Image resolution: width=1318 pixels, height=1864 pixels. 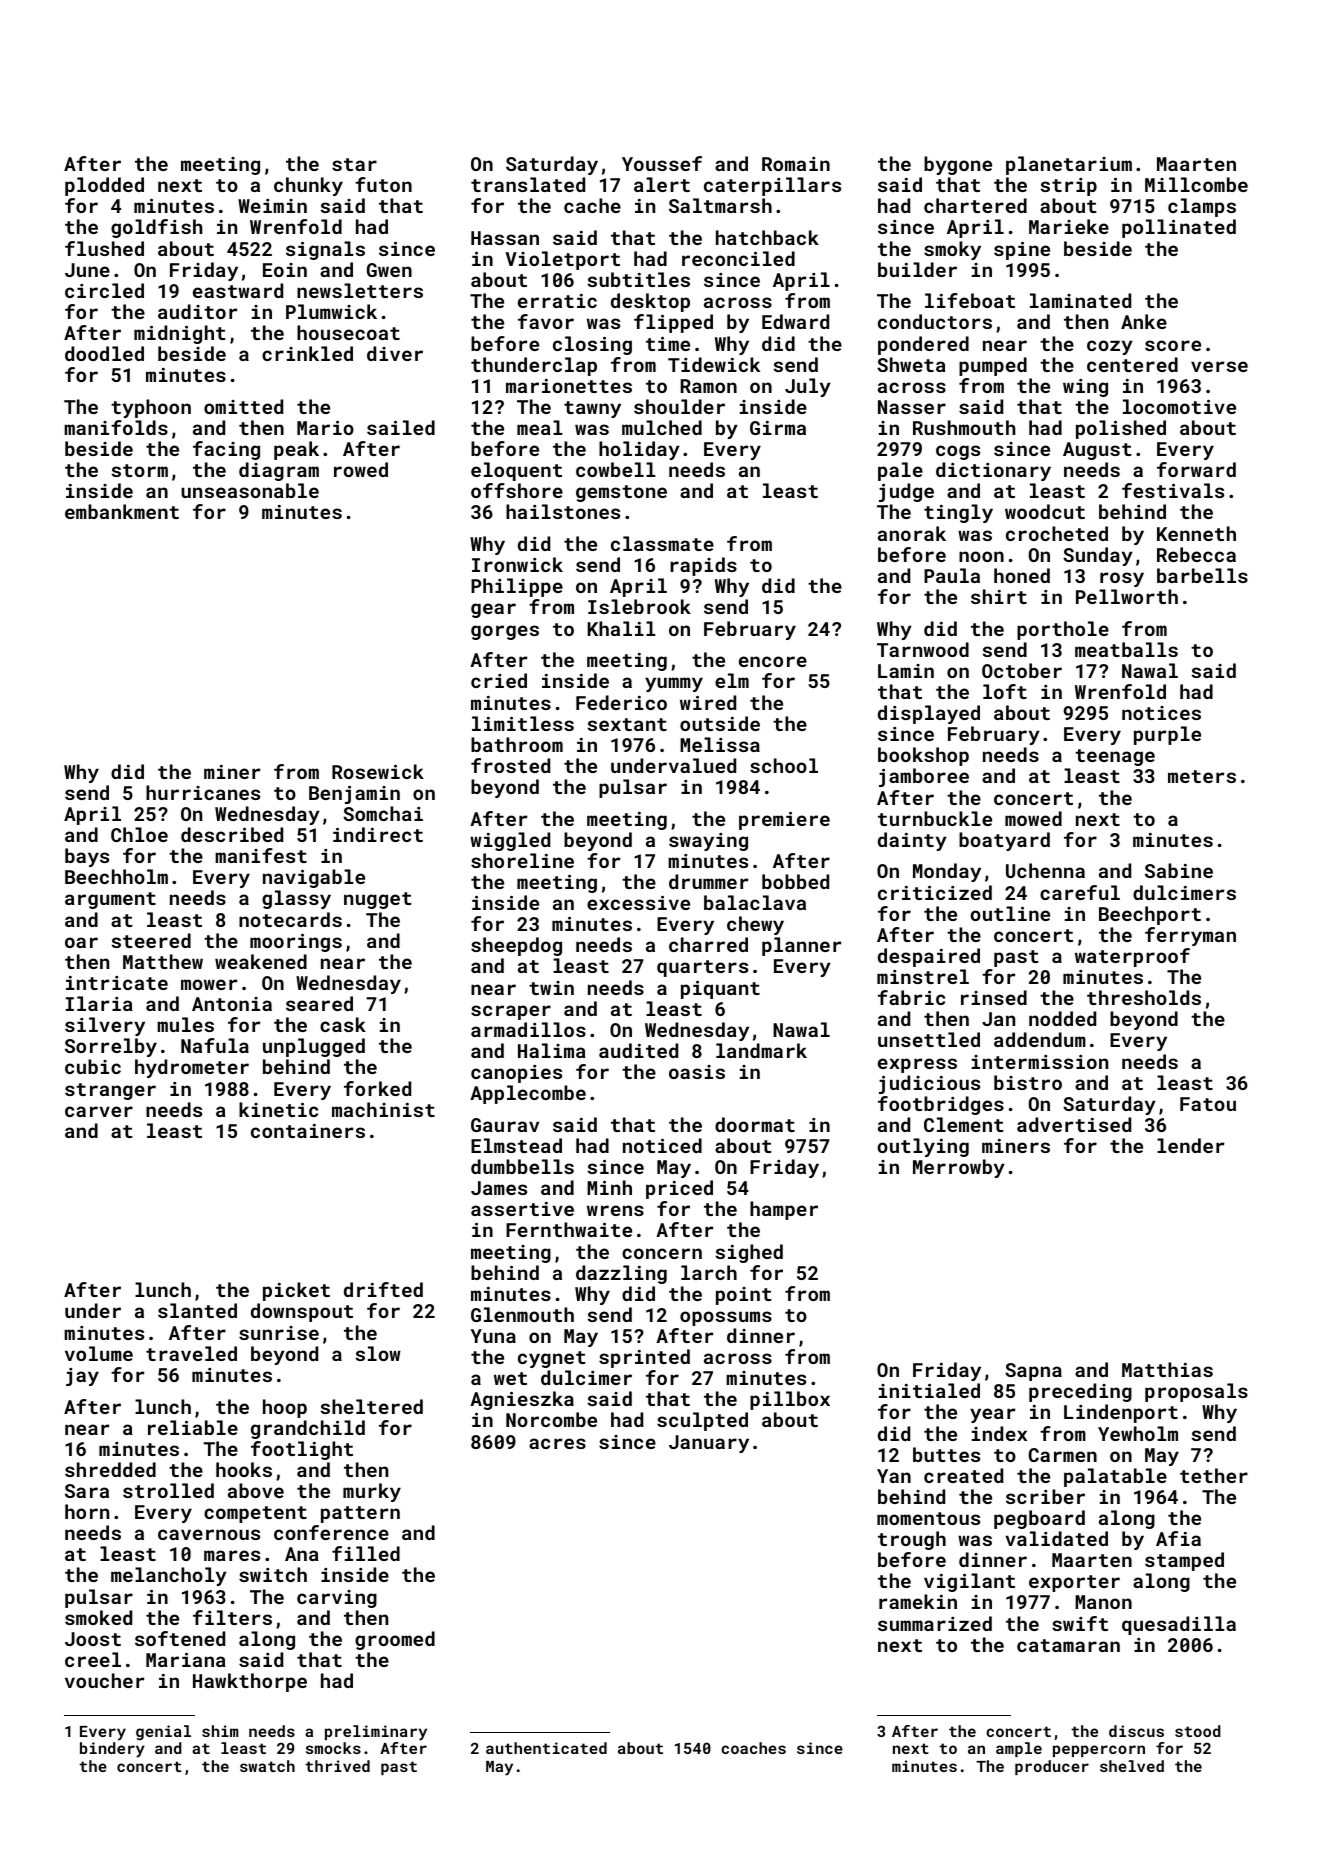 I want to click on mowed, so click(x=1033, y=818).
